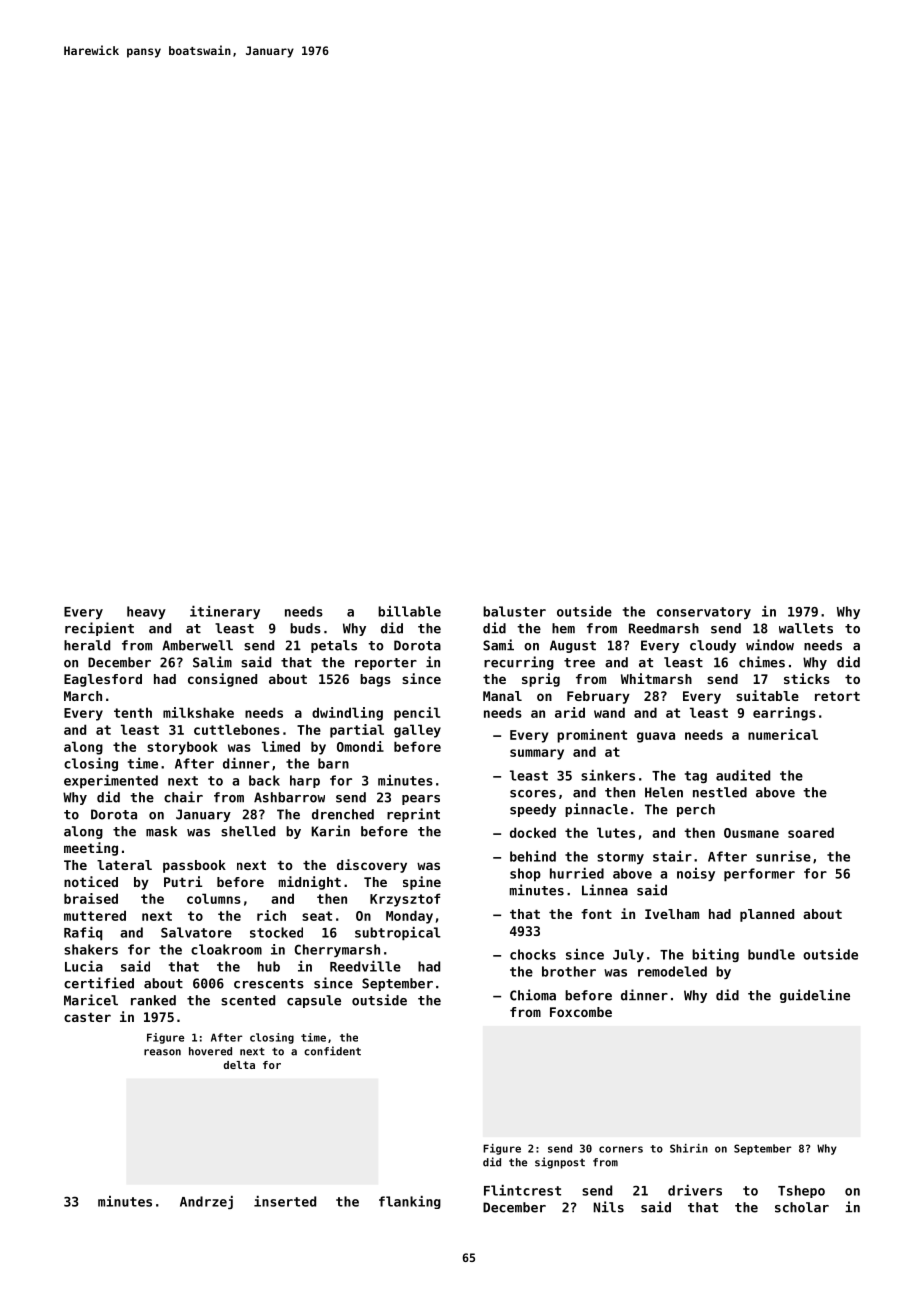  I want to click on Karin, so click(330, 831).
